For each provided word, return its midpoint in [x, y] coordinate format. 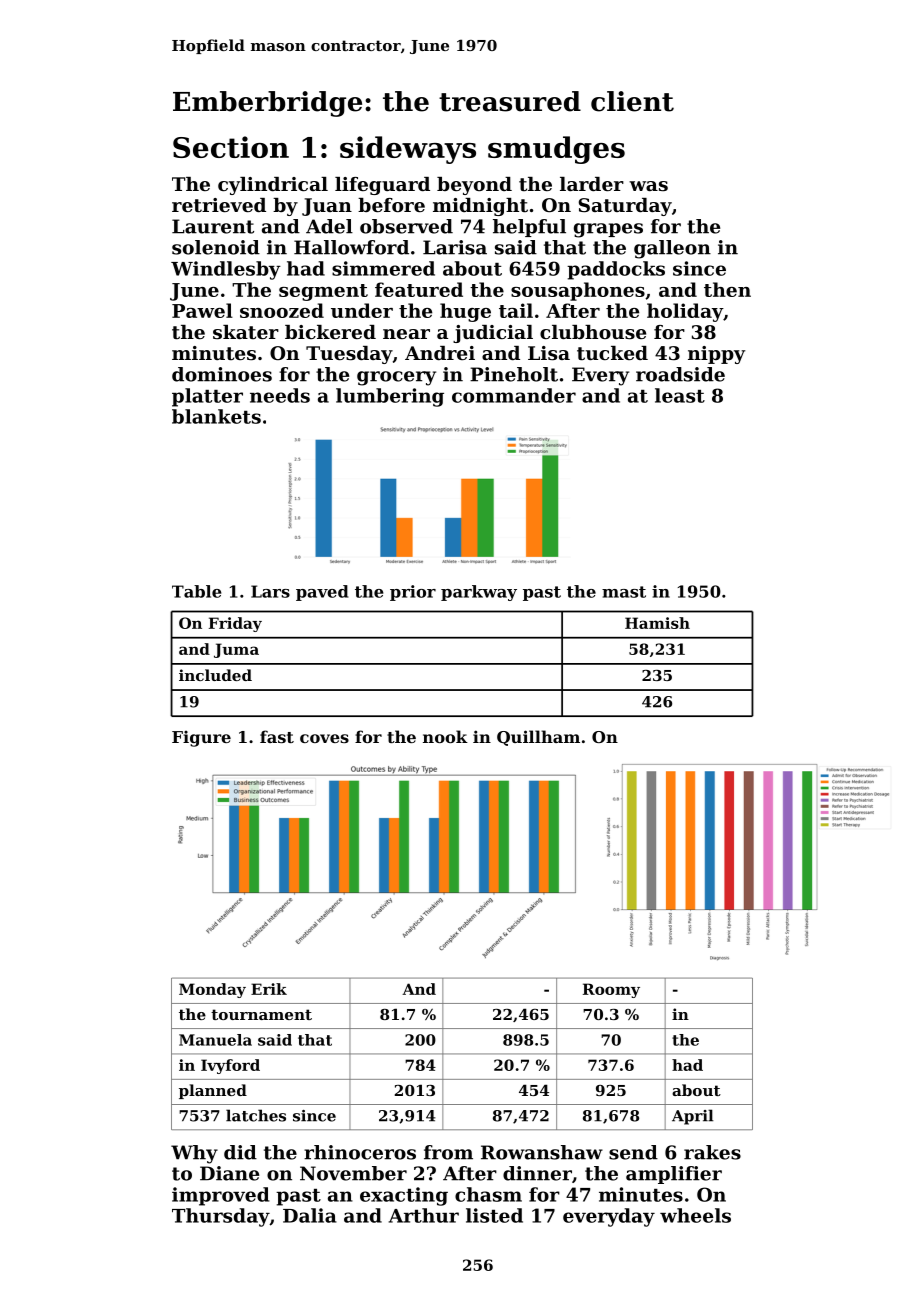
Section [231, 147]
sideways [408, 150]
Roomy [611, 990]
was [648, 186]
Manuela [215, 1040]
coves [324, 738]
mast [624, 592]
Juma [236, 650]
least [680, 395]
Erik [269, 989]
